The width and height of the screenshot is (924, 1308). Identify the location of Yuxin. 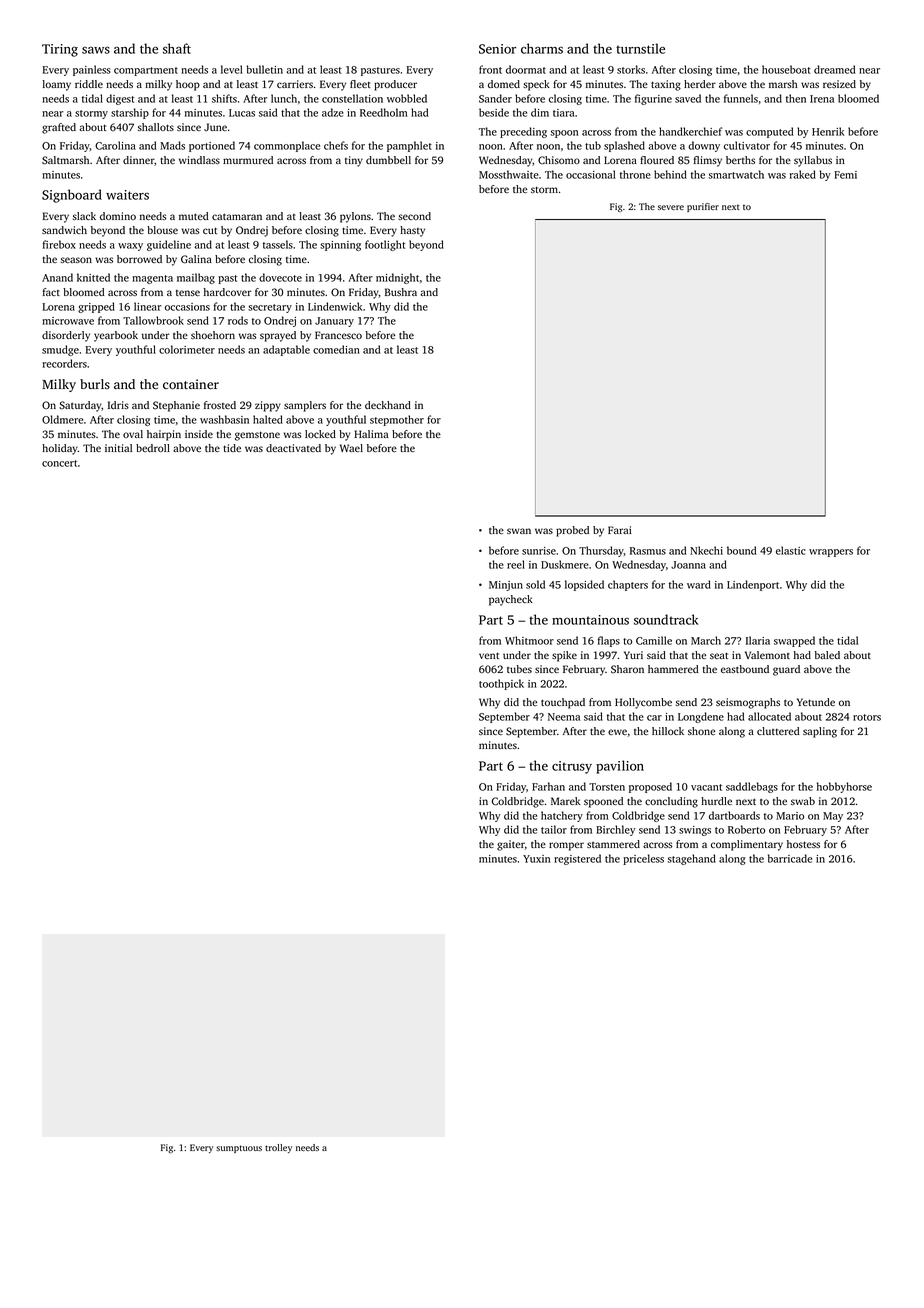
(536, 859).
